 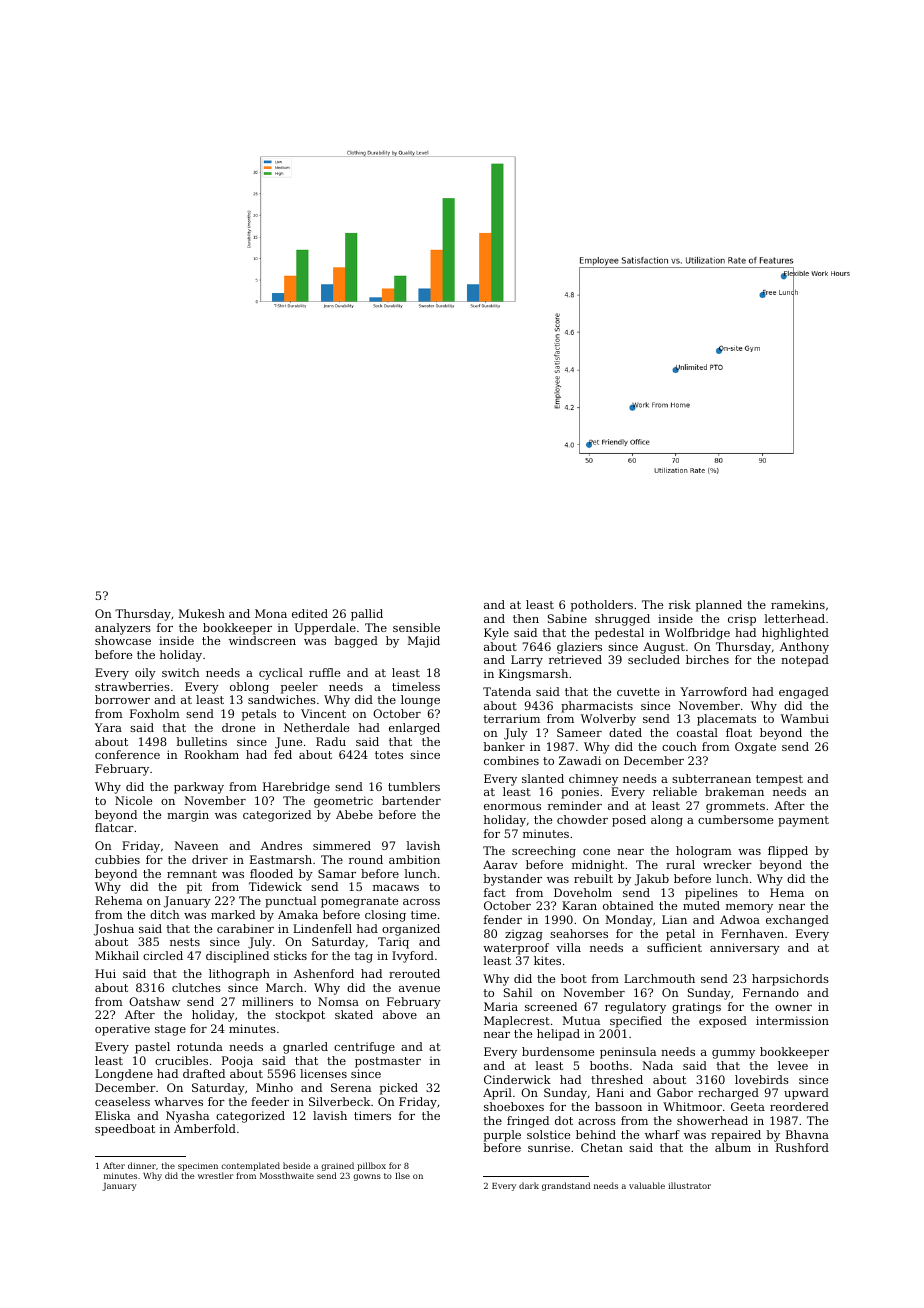 What do you see at coordinates (117, 859) in the image?
I see `cubbies` at bounding box center [117, 859].
